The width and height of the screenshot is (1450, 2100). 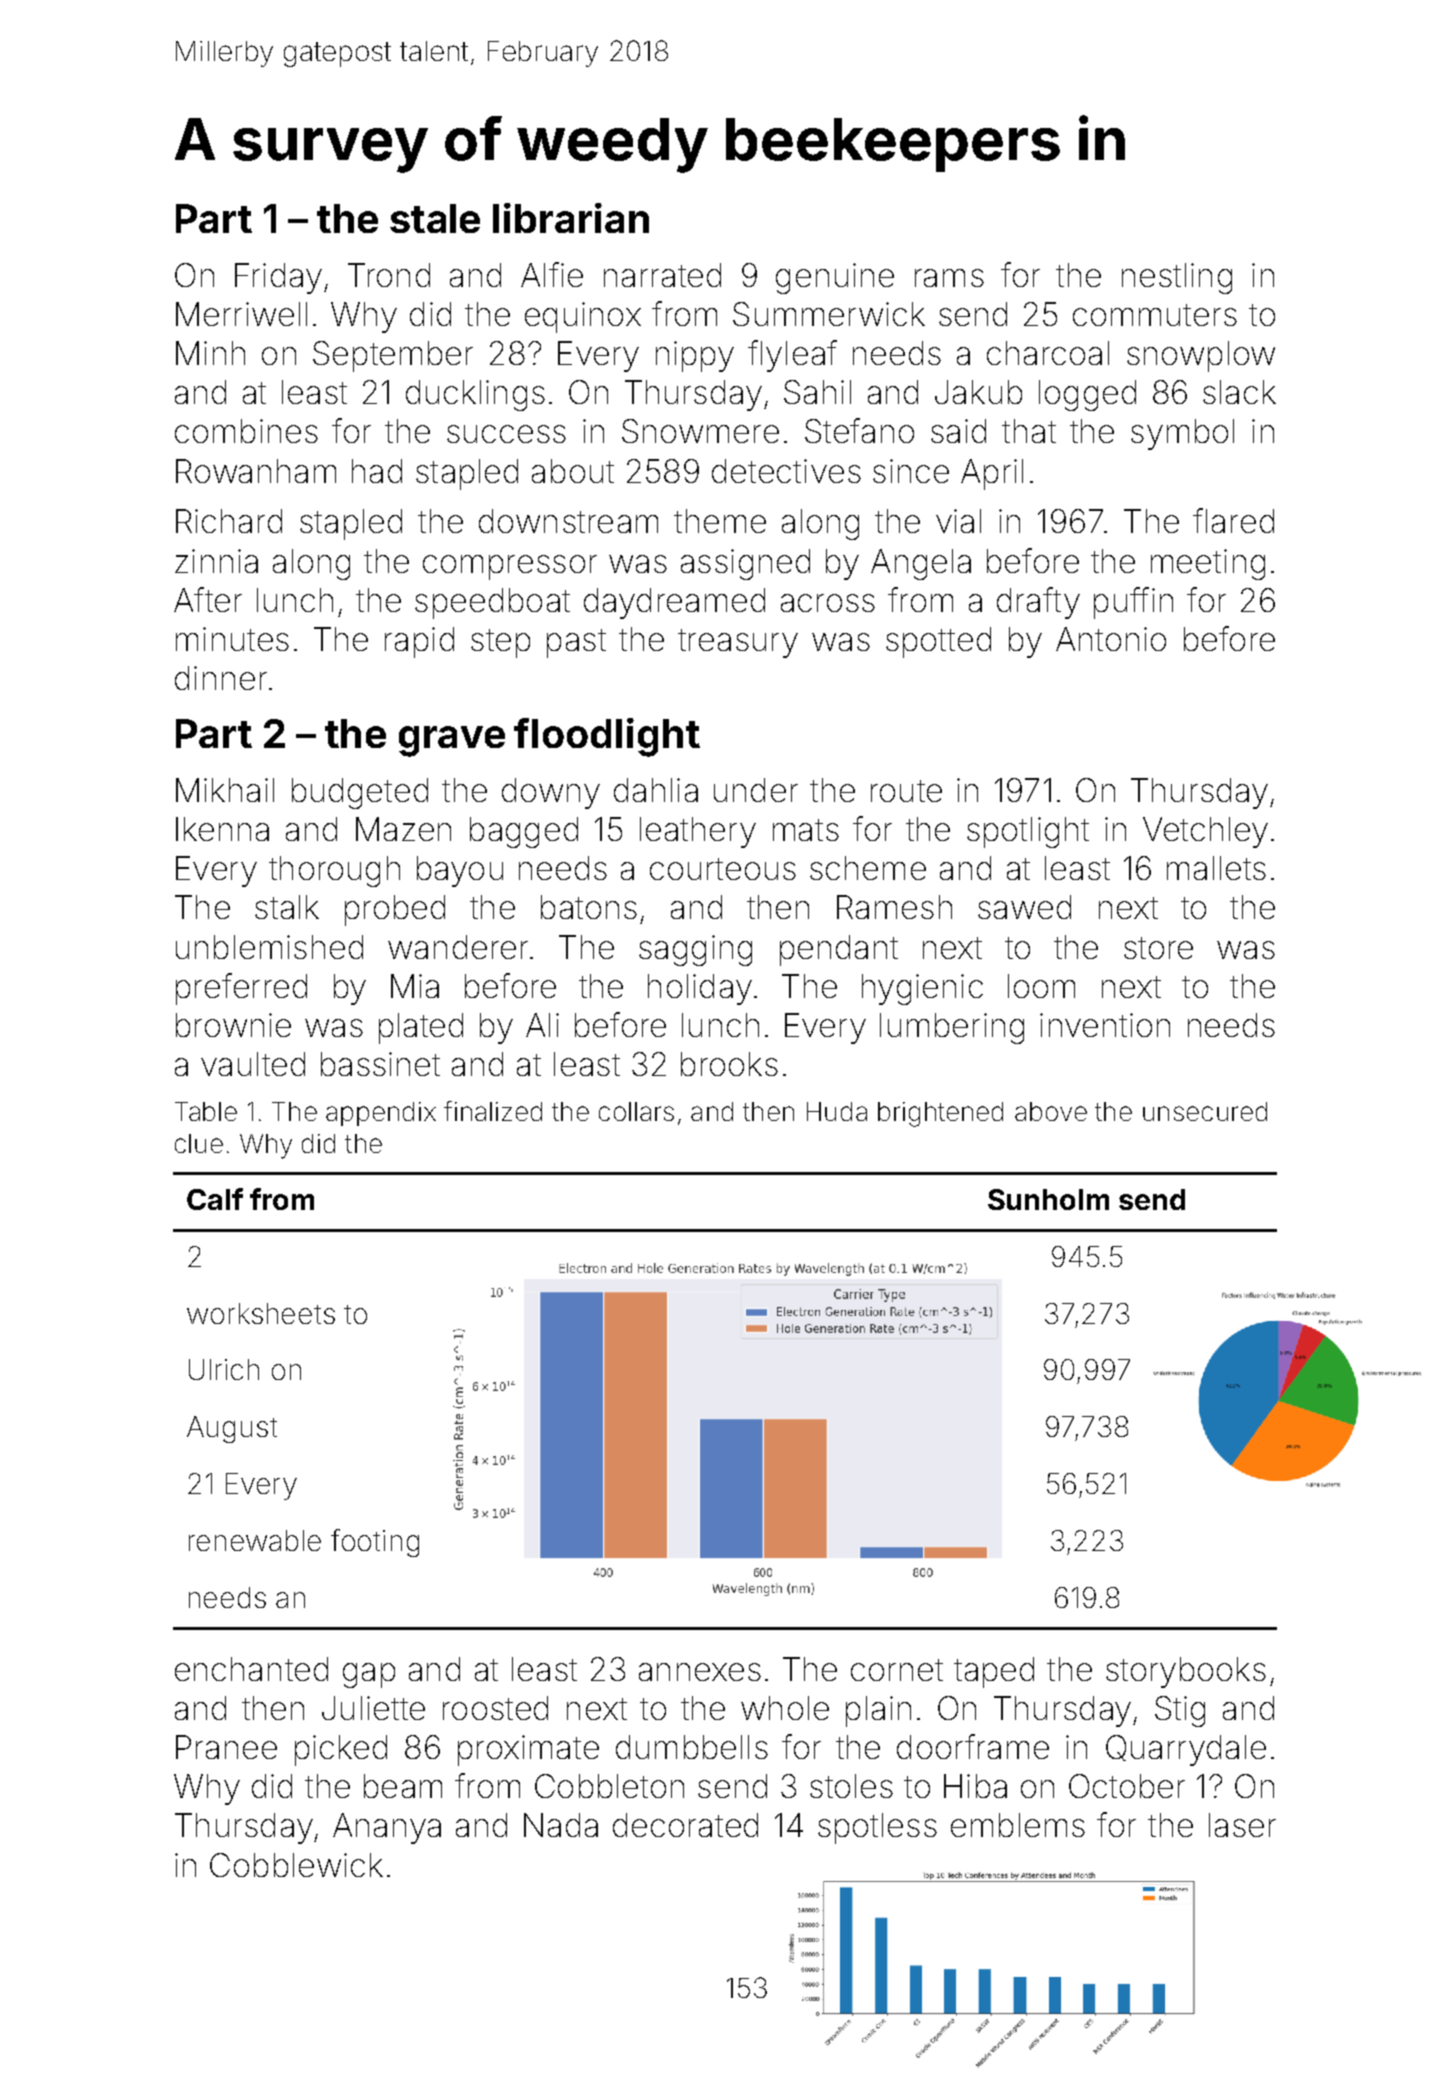 What do you see at coordinates (435, 218) in the screenshot?
I see `stale` at bounding box center [435, 218].
